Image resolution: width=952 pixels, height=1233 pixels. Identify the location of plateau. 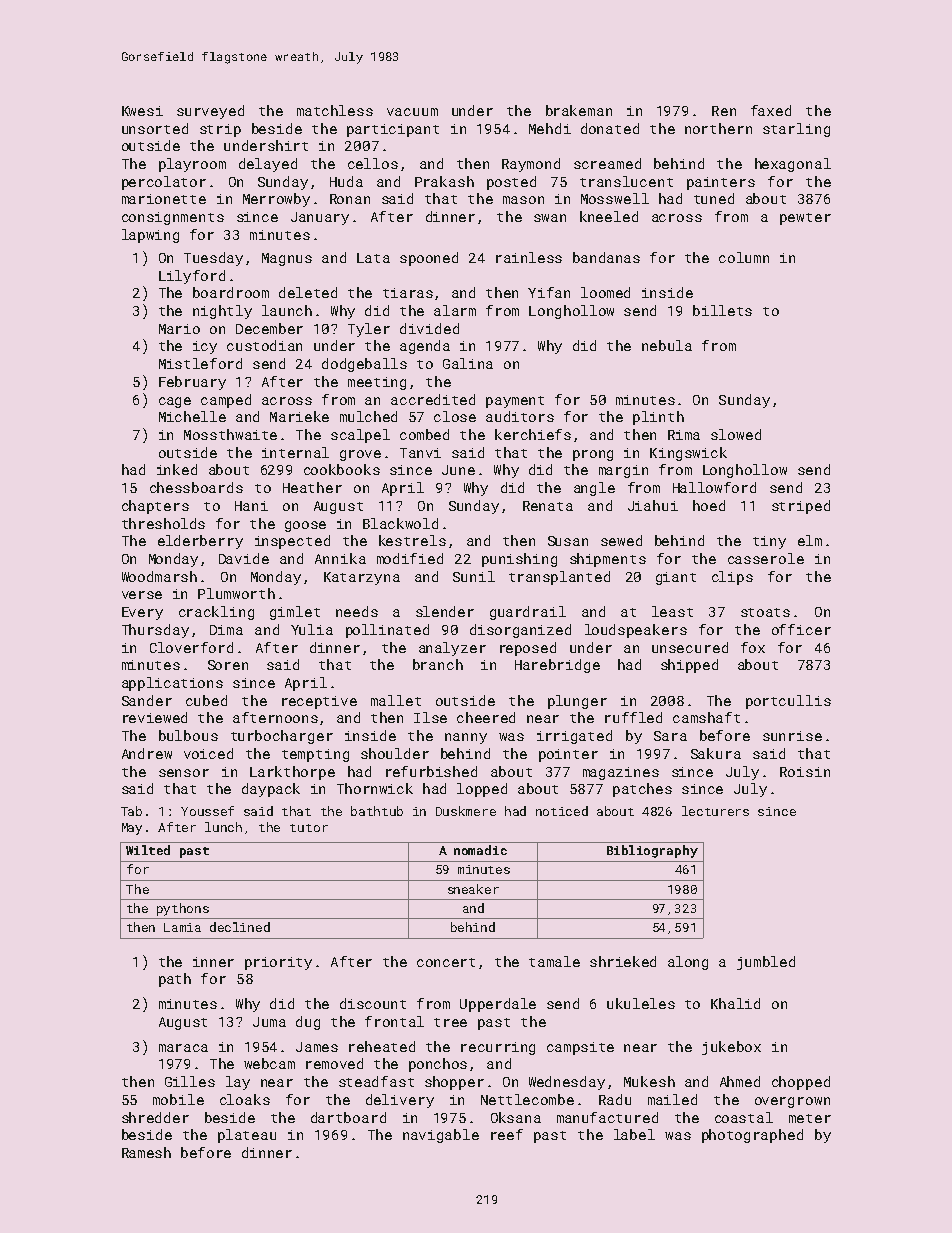
(247, 1136).
